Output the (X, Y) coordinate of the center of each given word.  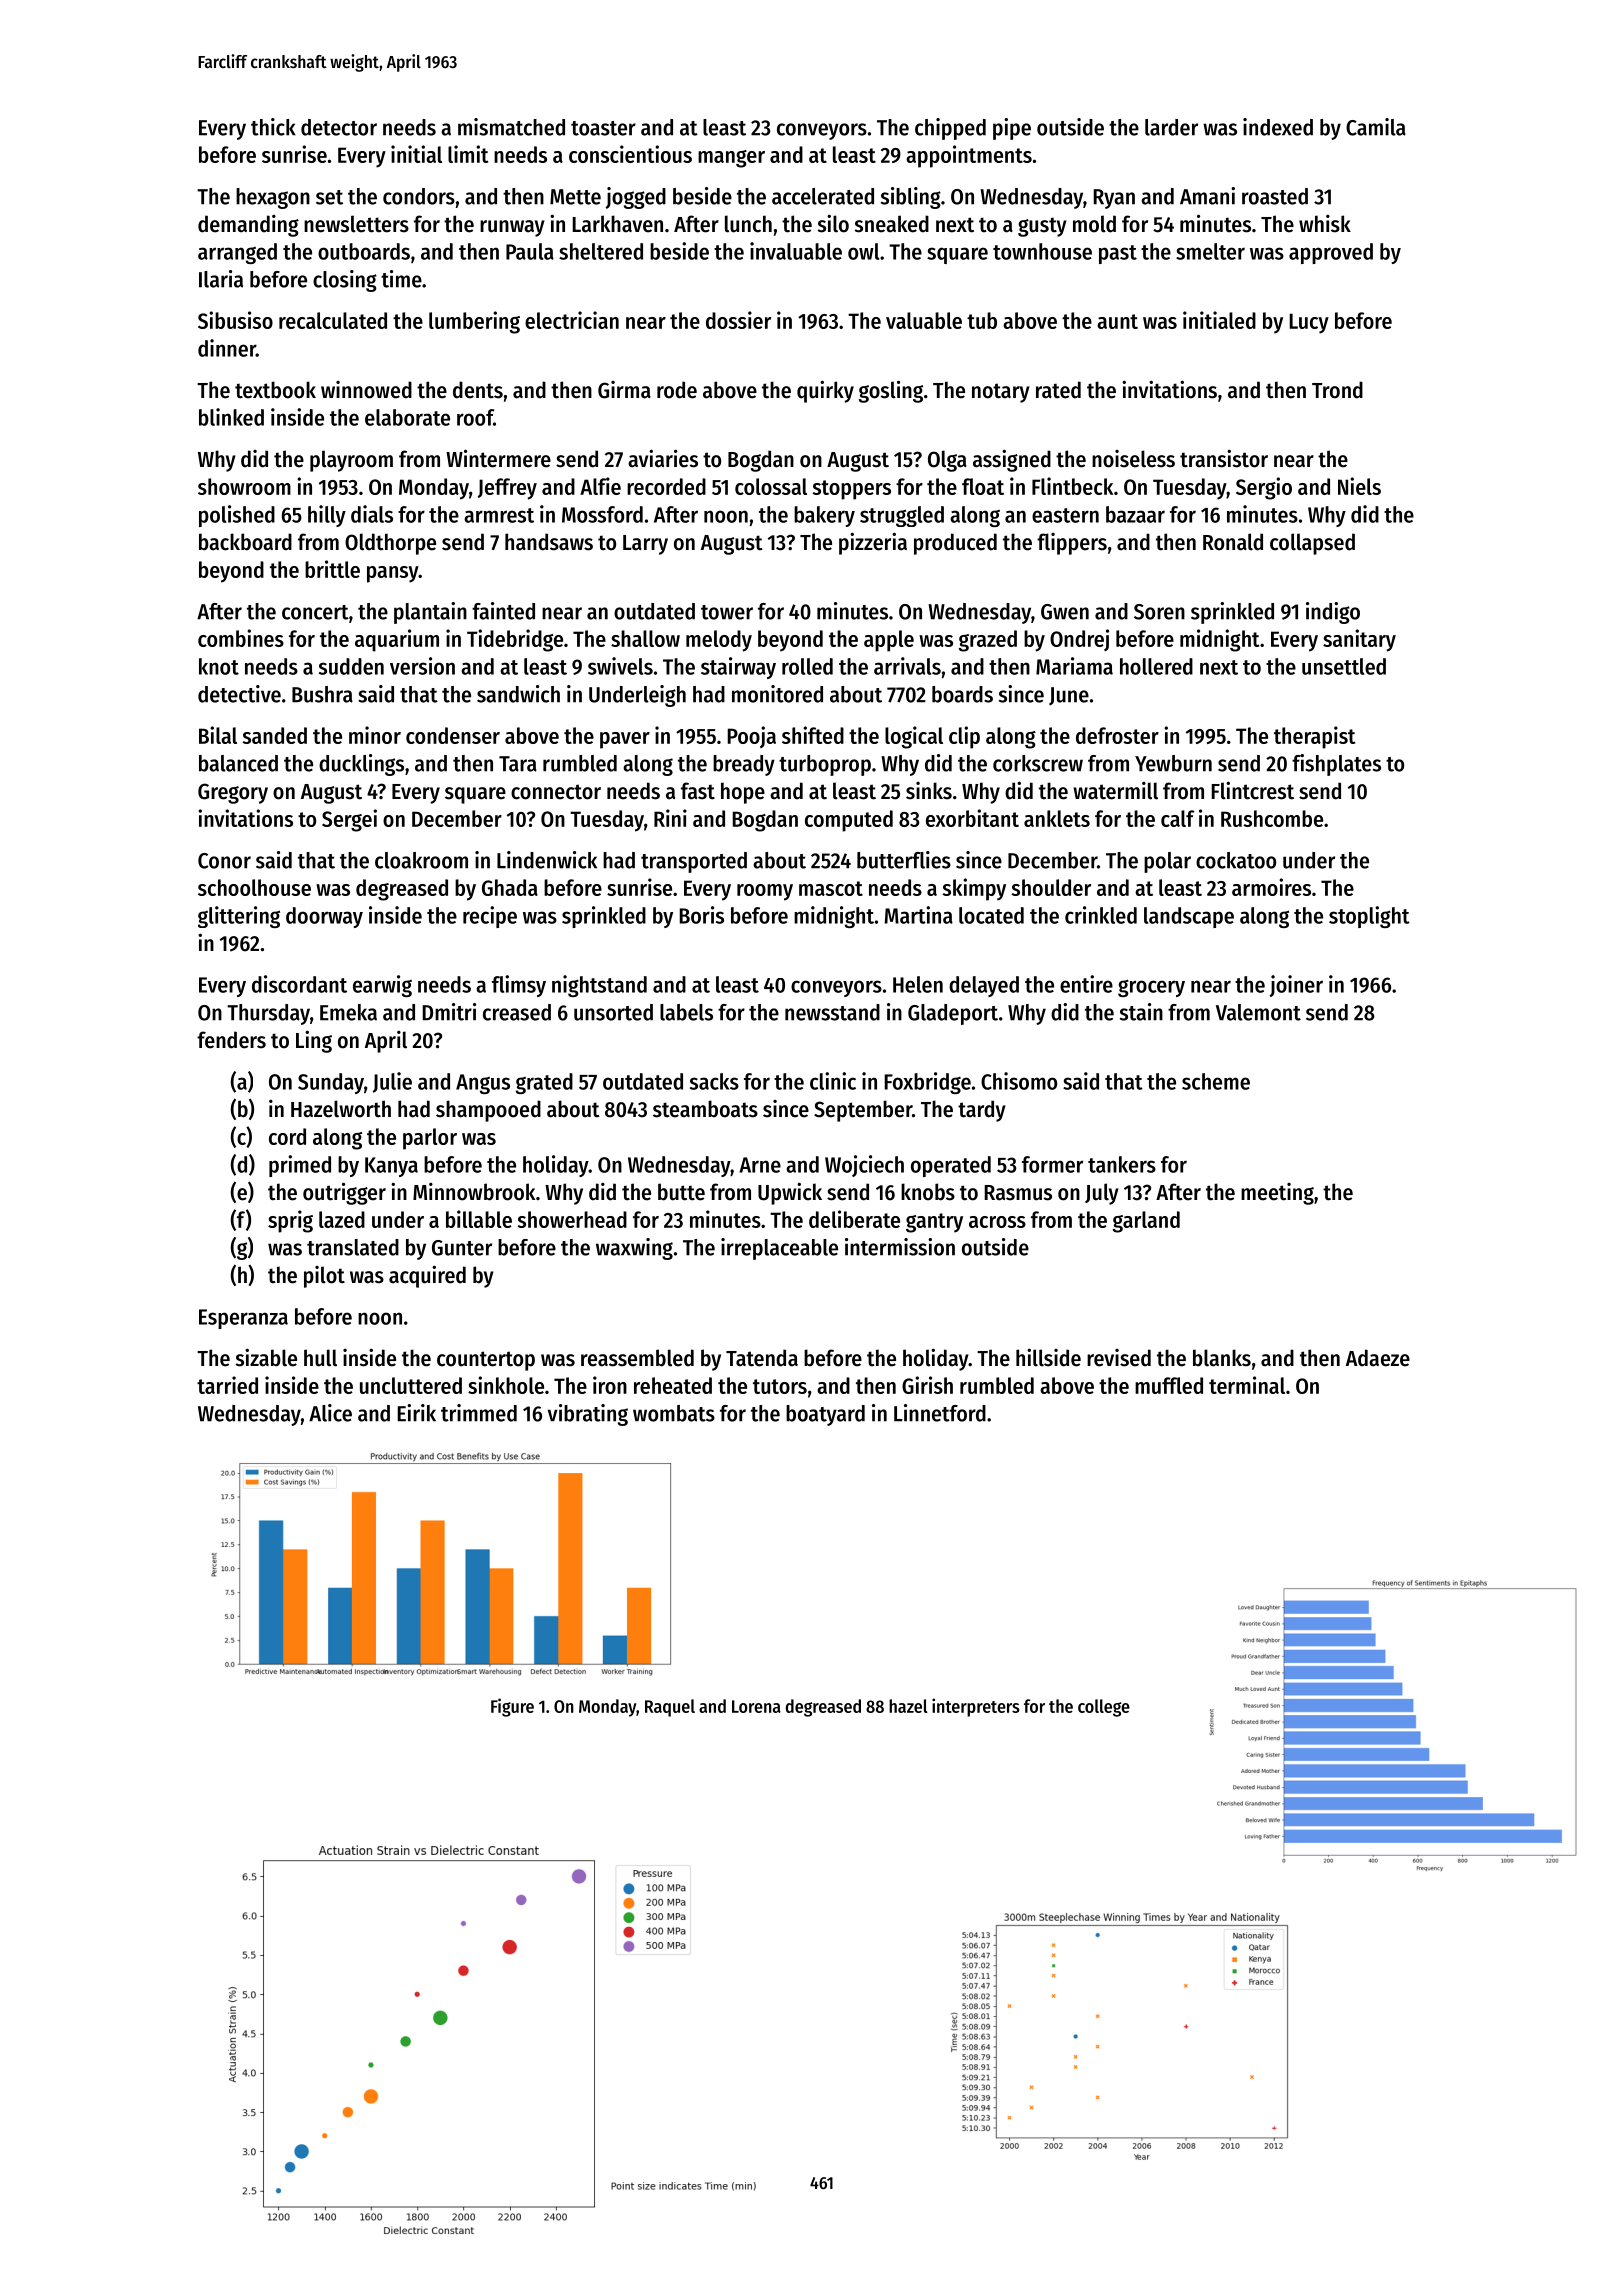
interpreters (976, 1707)
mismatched (511, 127)
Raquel (670, 1708)
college (1104, 1708)
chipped (950, 129)
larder (1171, 127)
